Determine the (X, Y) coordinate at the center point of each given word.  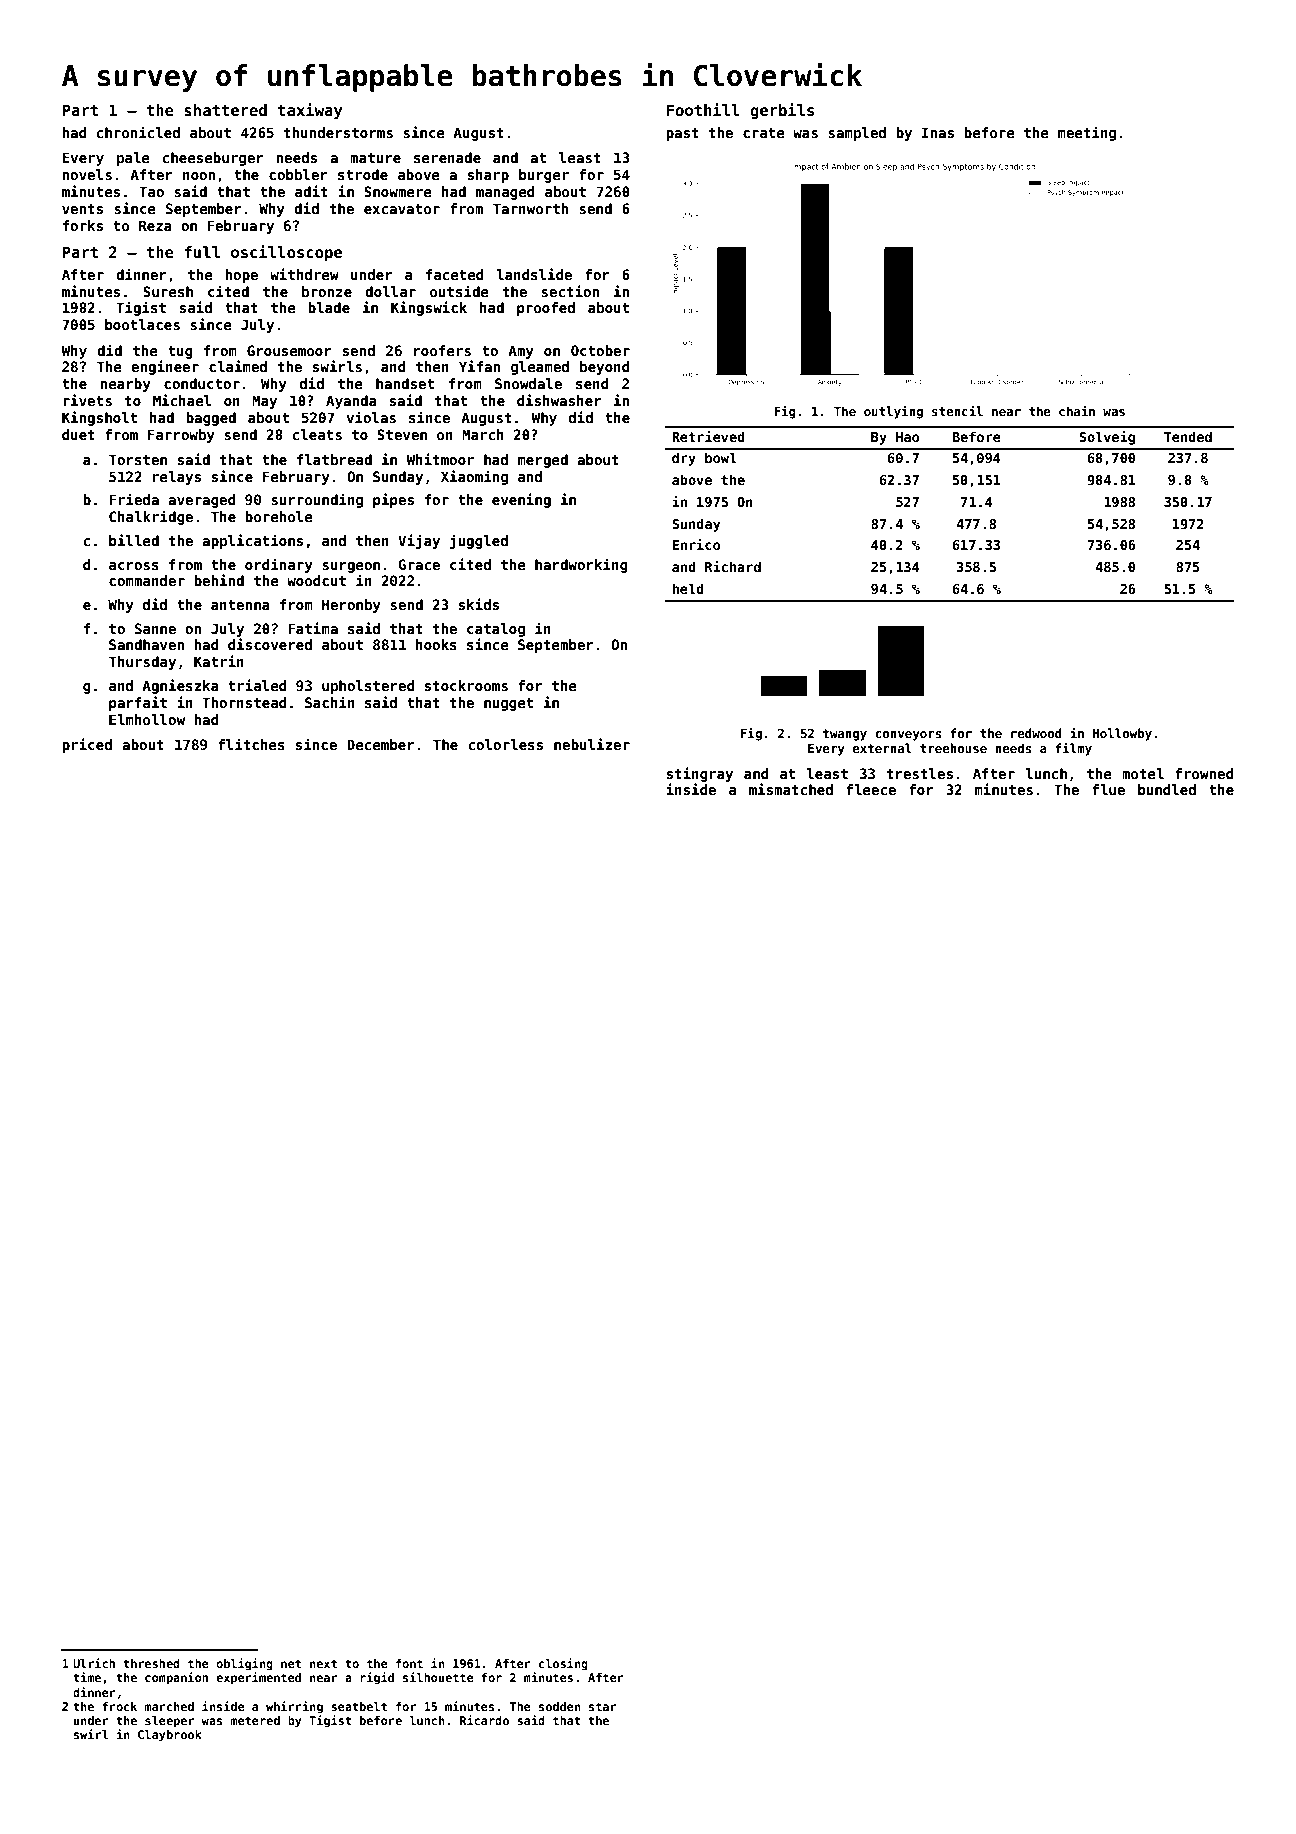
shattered (225, 110)
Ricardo (484, 1720)
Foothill (703, 109)
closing (563, 1664)
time (87, 1677)
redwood (1036, 733)
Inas (938, 132)
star (603, 1706)
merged (543, 461)
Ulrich (94, 1663)
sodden (560, 1706)
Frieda (134, 499)
